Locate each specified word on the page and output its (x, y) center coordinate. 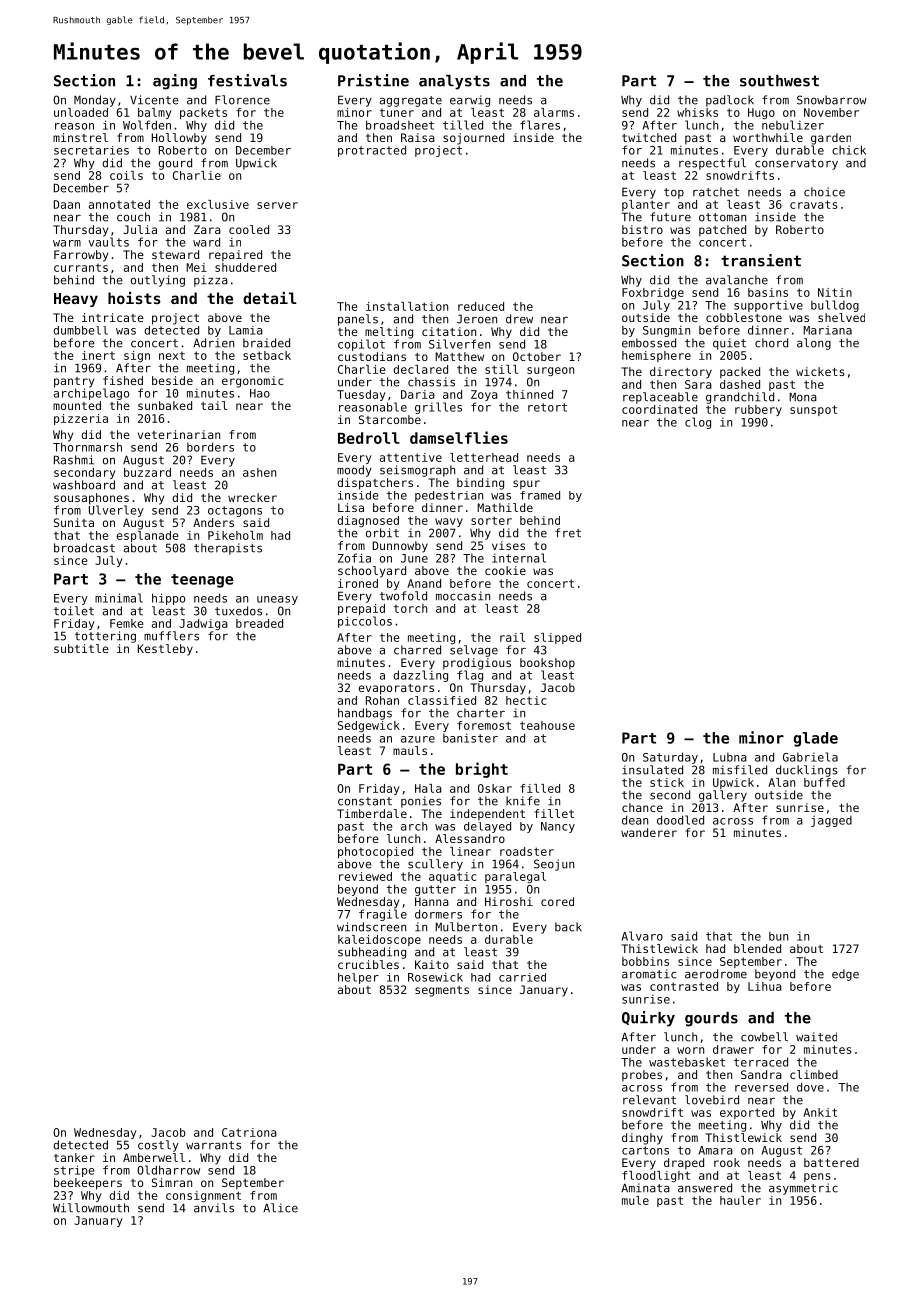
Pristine (373, 80)
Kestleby (165, 650)
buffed (824, 782)
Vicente (154, 100)
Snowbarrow (832, 100)
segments (442, 991)
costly (158, 1146)
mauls (410, 750)
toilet (74, 611)
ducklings (807, 771)
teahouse (547, 725)
